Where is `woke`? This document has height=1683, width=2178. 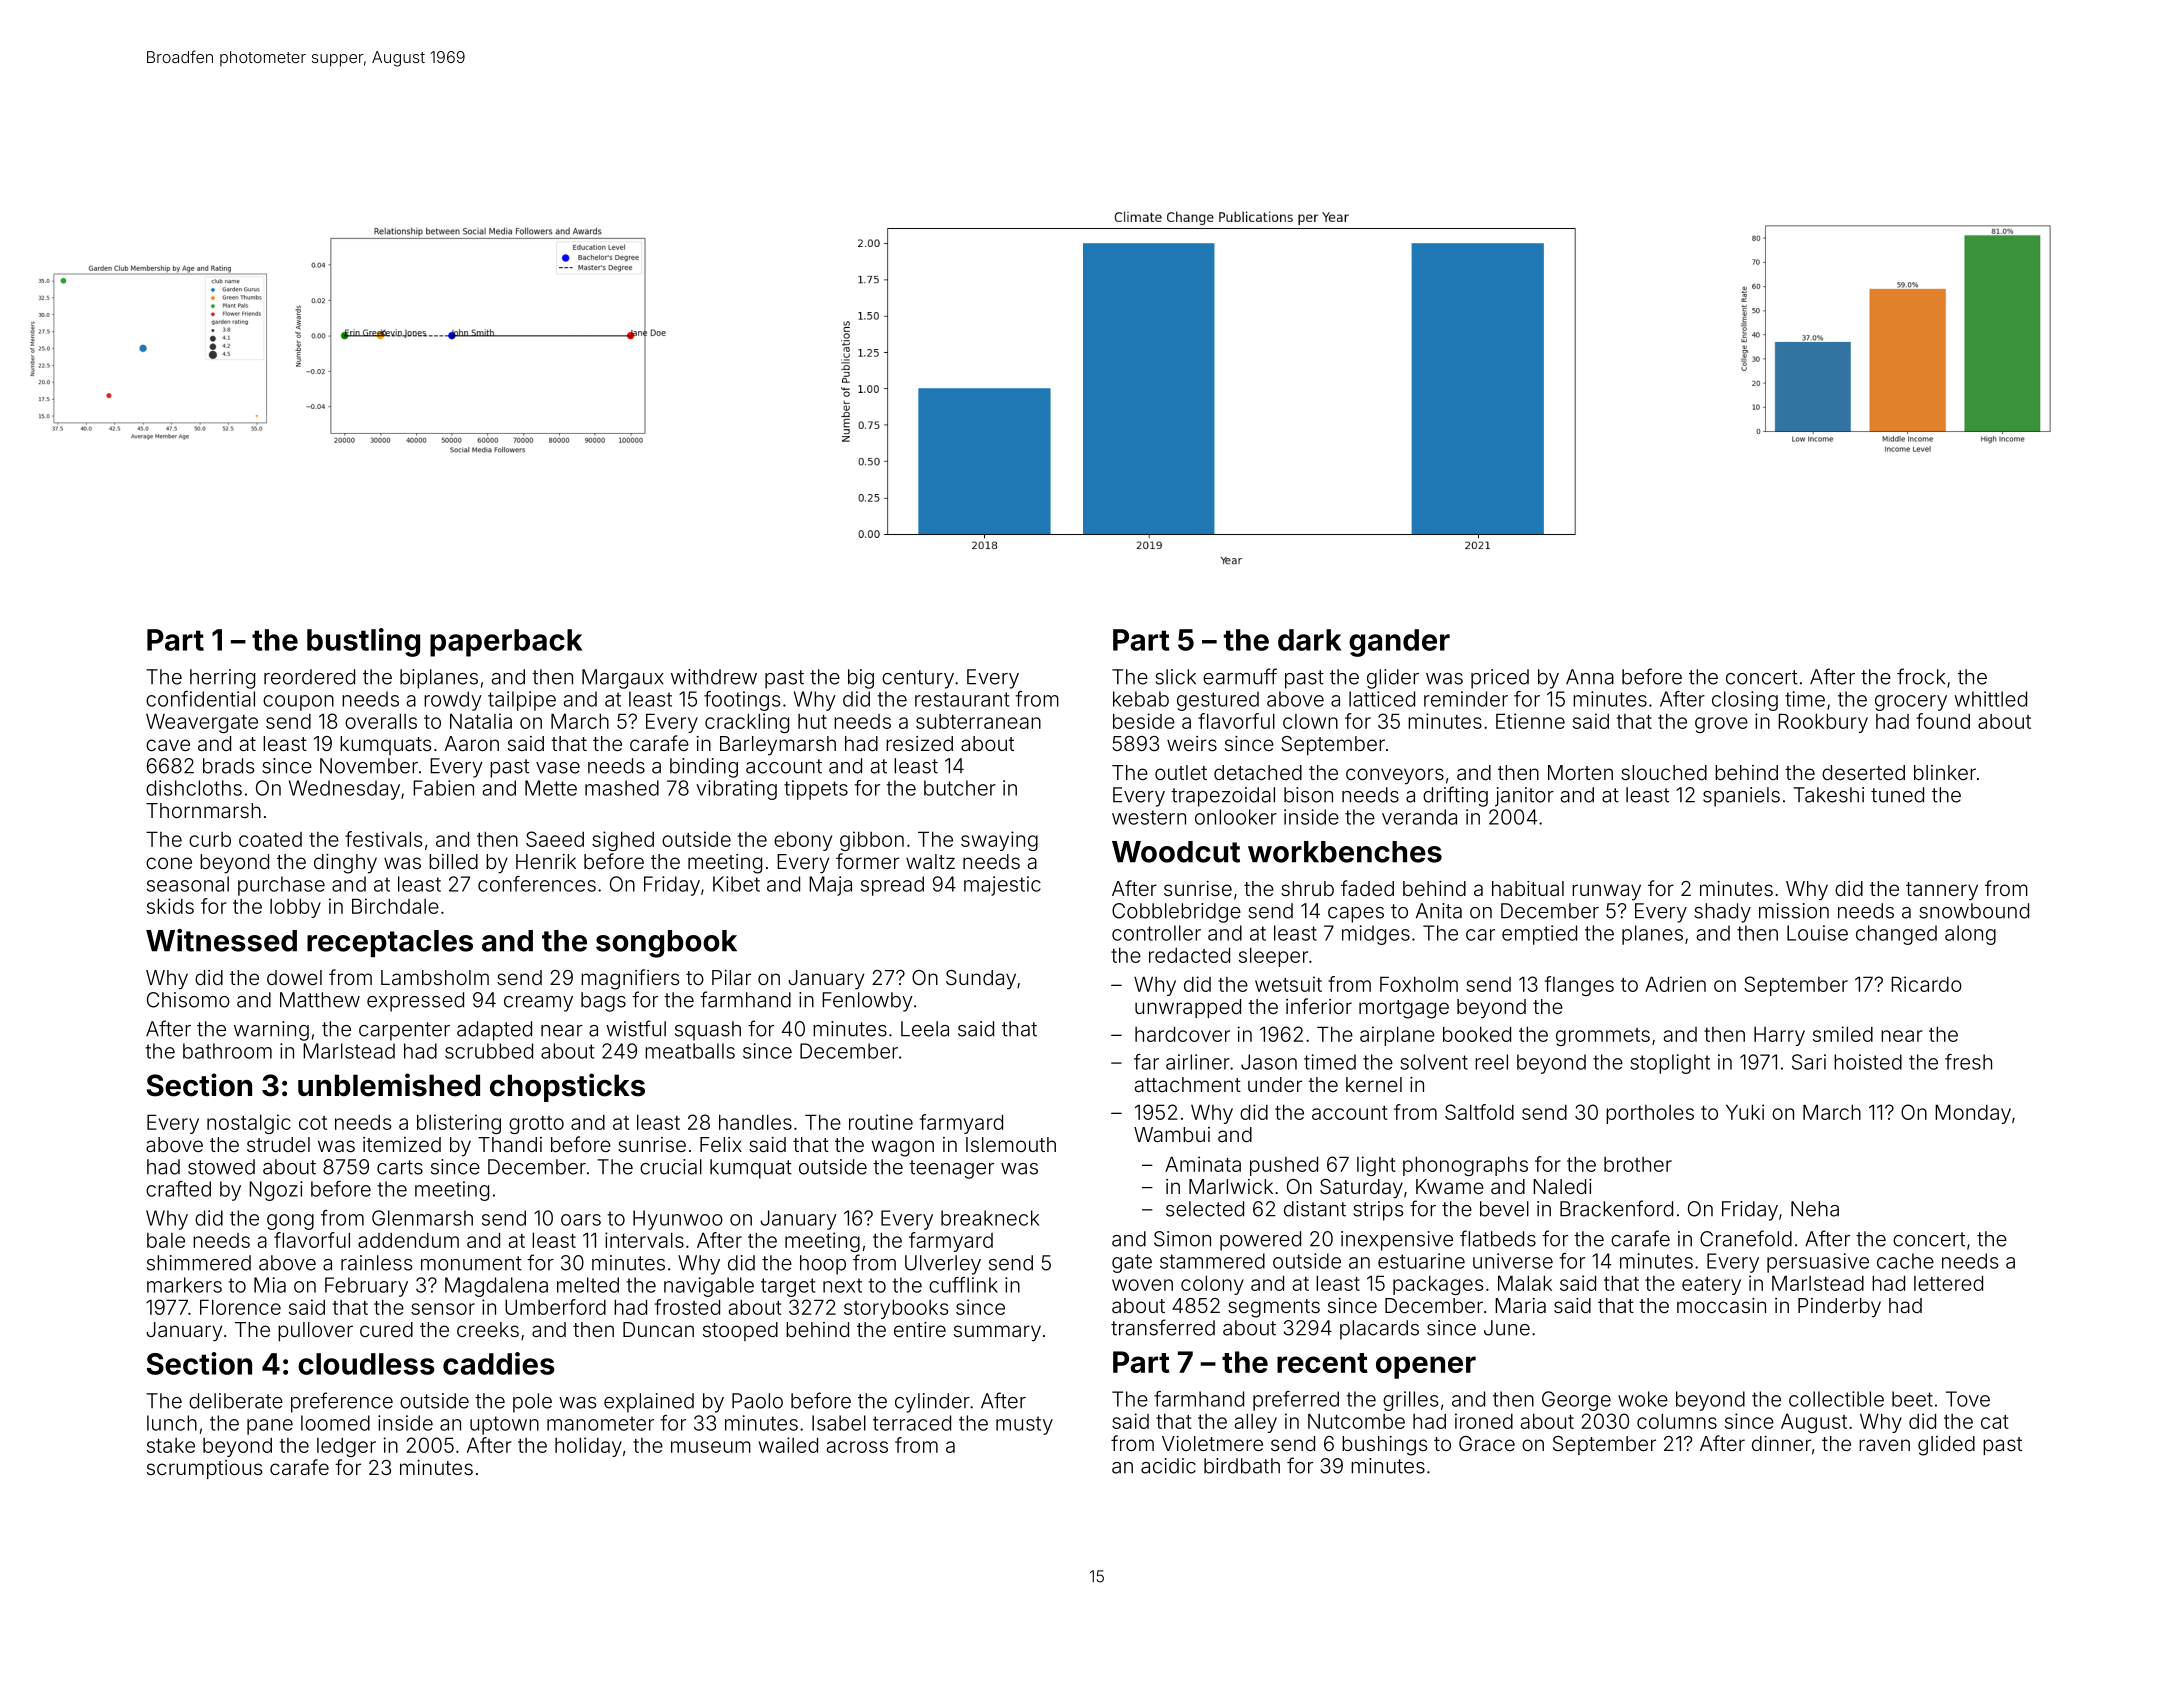 woke is located at coordinates (1643, 1399).
